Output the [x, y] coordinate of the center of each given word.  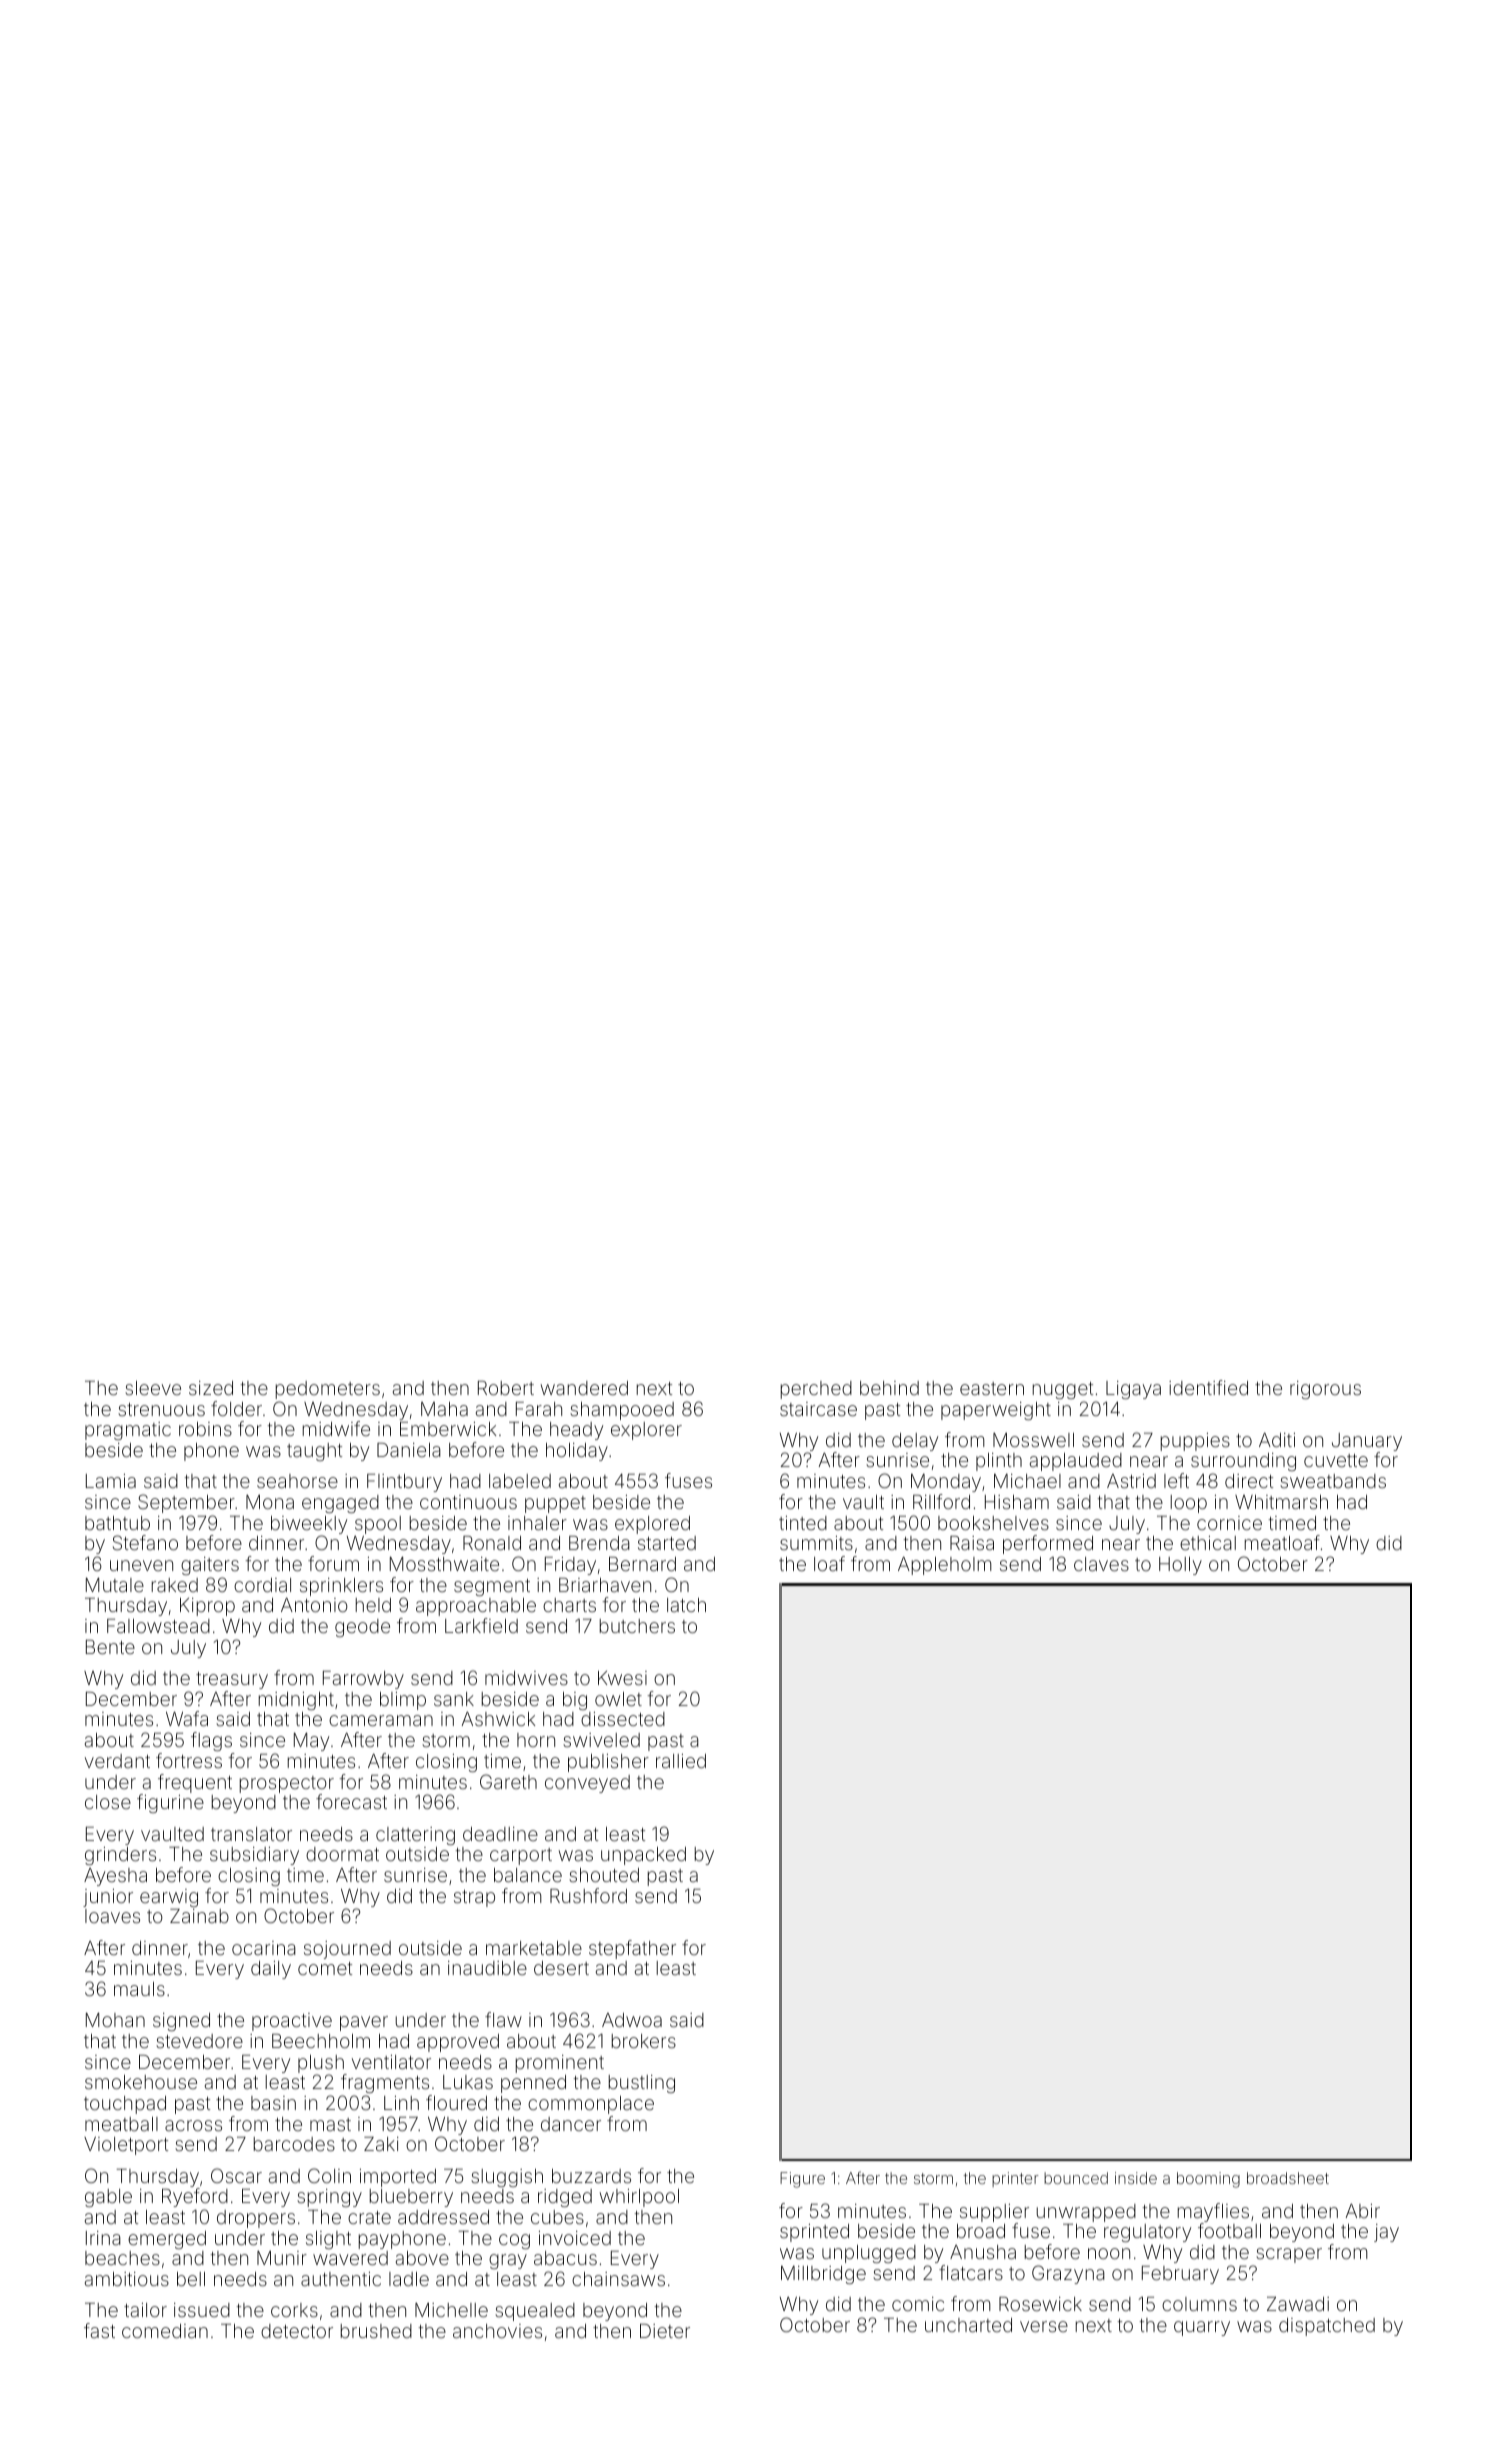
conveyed [587, 1784]
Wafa [187, 1718]
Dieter [665, 2331]
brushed [376, 2331]
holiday [577, 1452]
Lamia [111, 1481]
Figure [802, 2180]
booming [1208, 2180]
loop [1189, 1504]
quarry [1202, 2328]
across [193, 2125]
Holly [1180, 1566]
